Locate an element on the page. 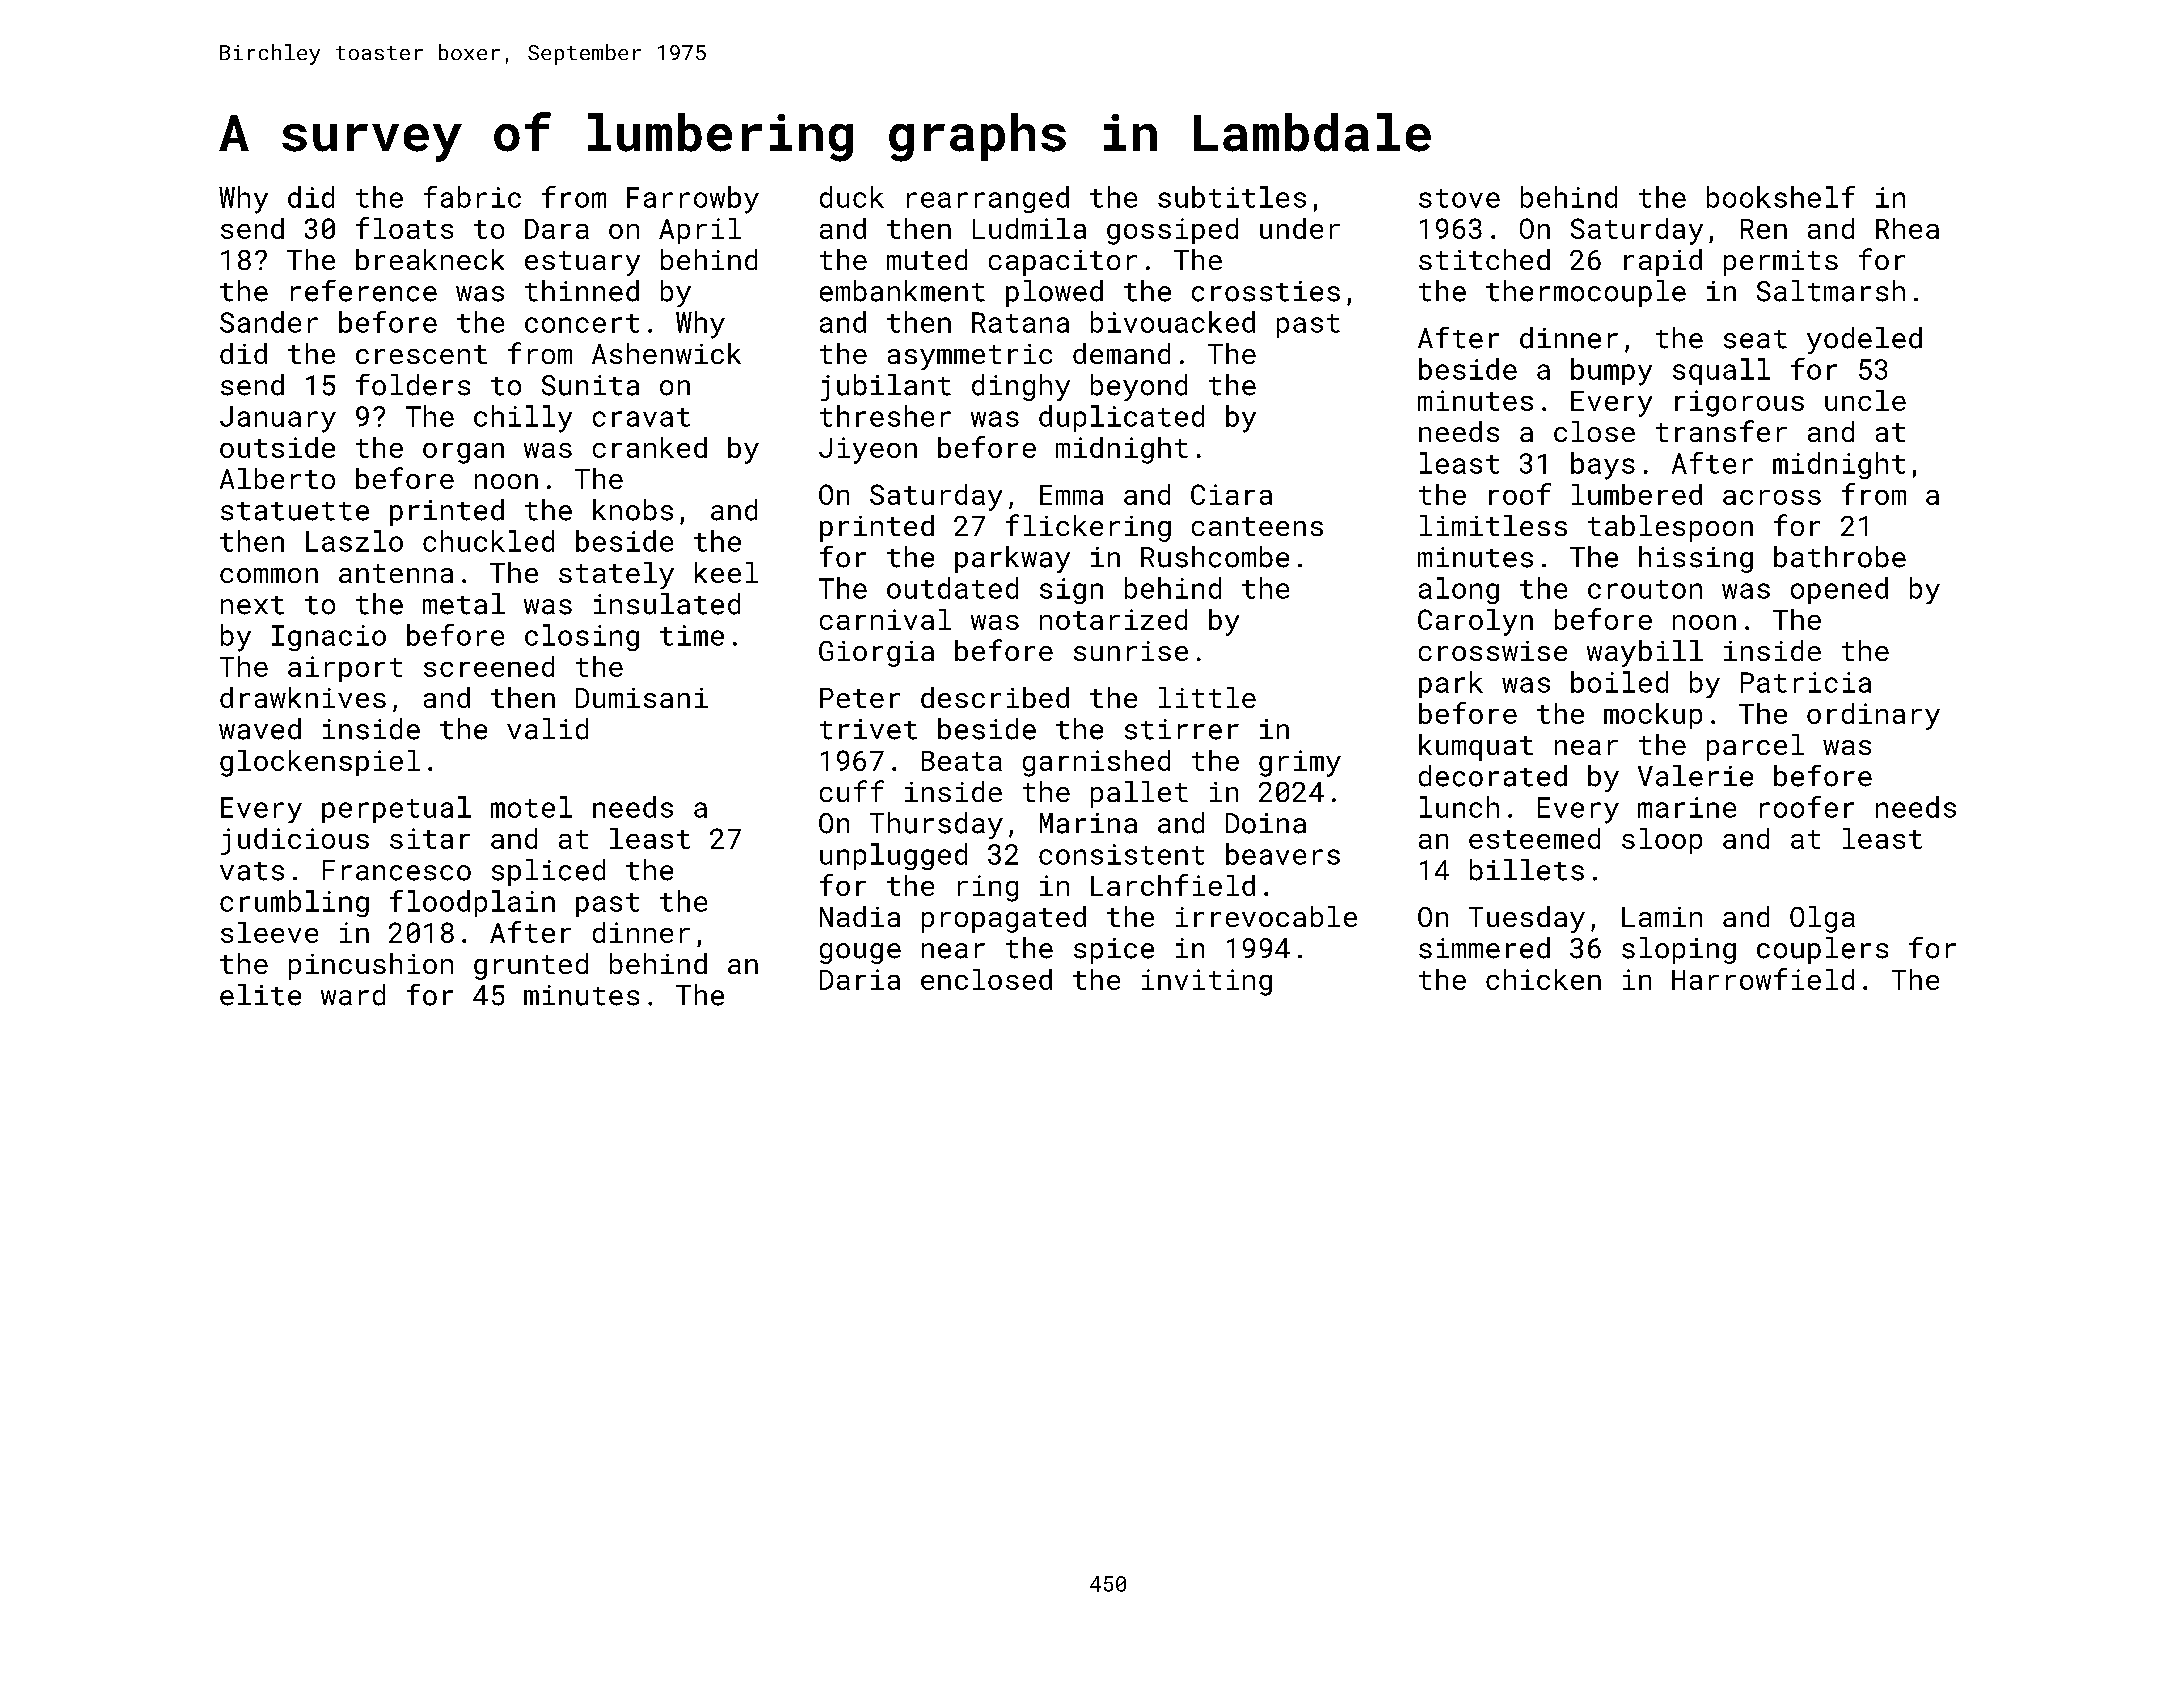  waybill is located at coordinates (1645, 653).
